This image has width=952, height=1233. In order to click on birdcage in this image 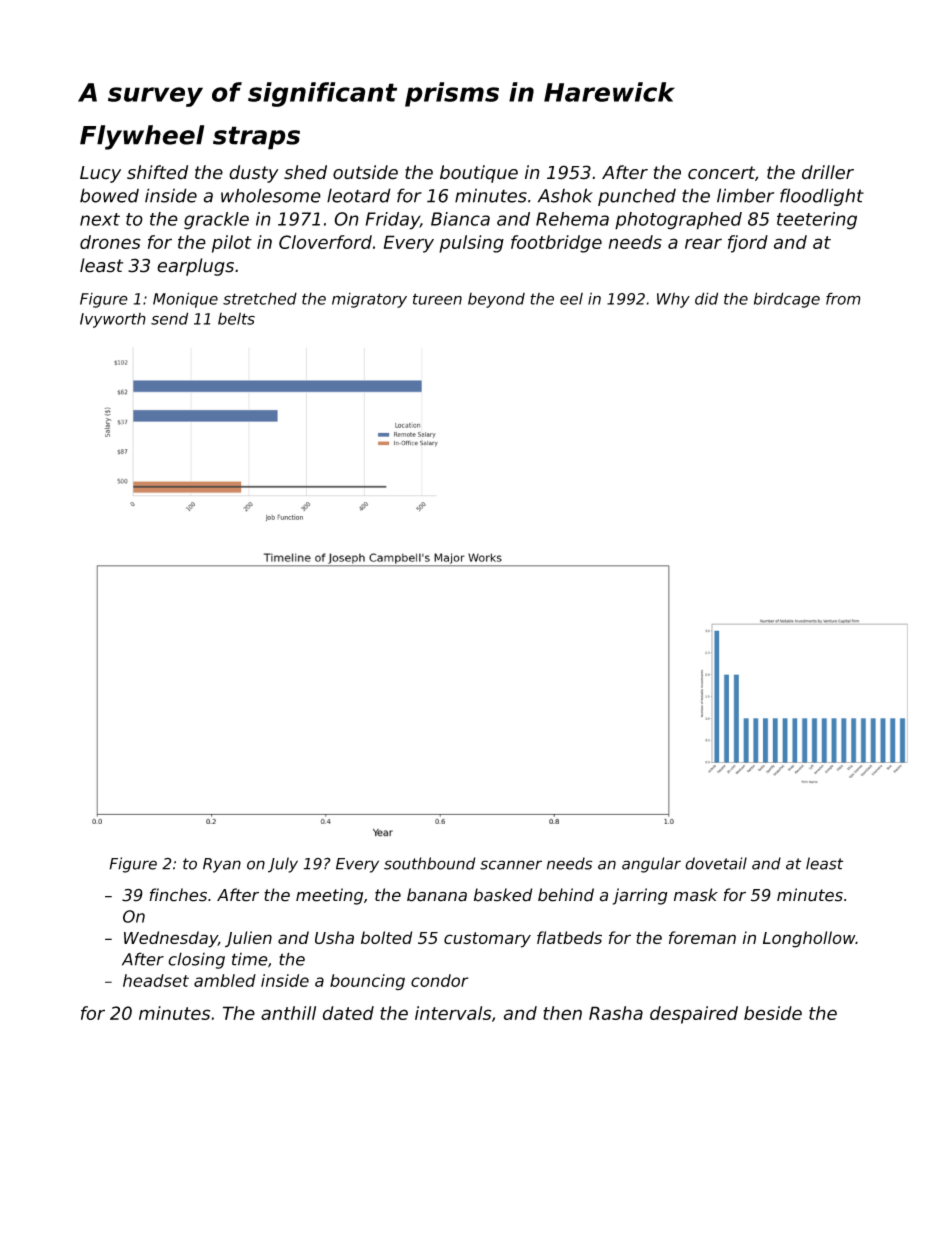, I will do `click(787, 300)`.
